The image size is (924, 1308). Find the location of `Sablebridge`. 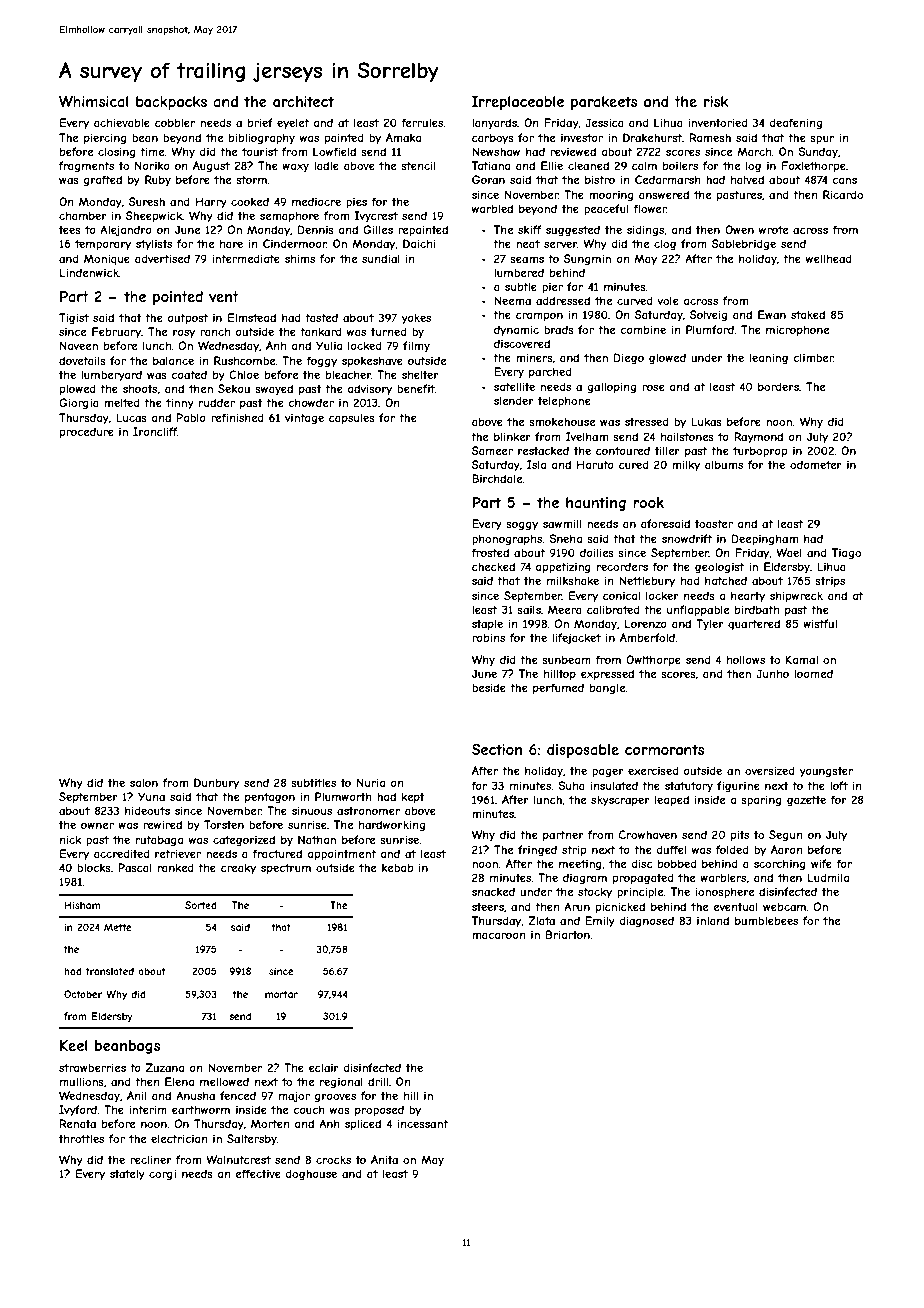

Sablebridge is located at coordinates (744, 244).
